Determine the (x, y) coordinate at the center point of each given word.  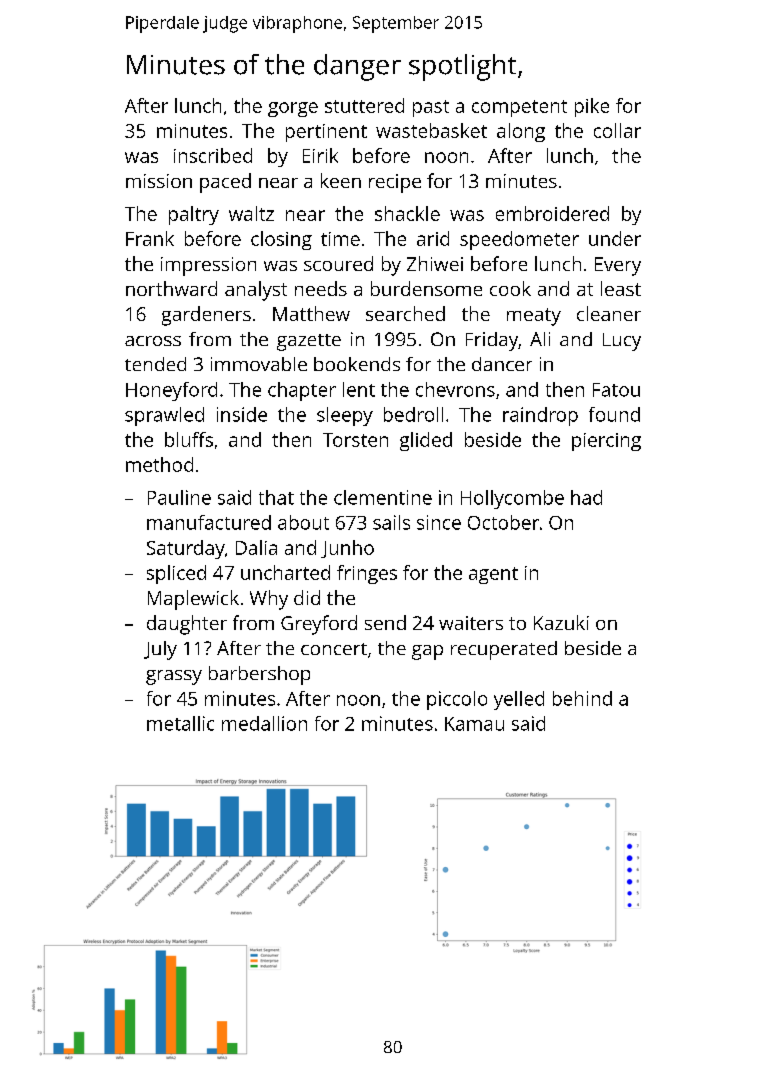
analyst (256, 291)
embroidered (552, 213)
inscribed (213, 155)
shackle (407, 213)
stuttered (364, 105)
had (586, 497)
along (521, 132)
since (439, 522)
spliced (176, 574)
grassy (174, 677)
